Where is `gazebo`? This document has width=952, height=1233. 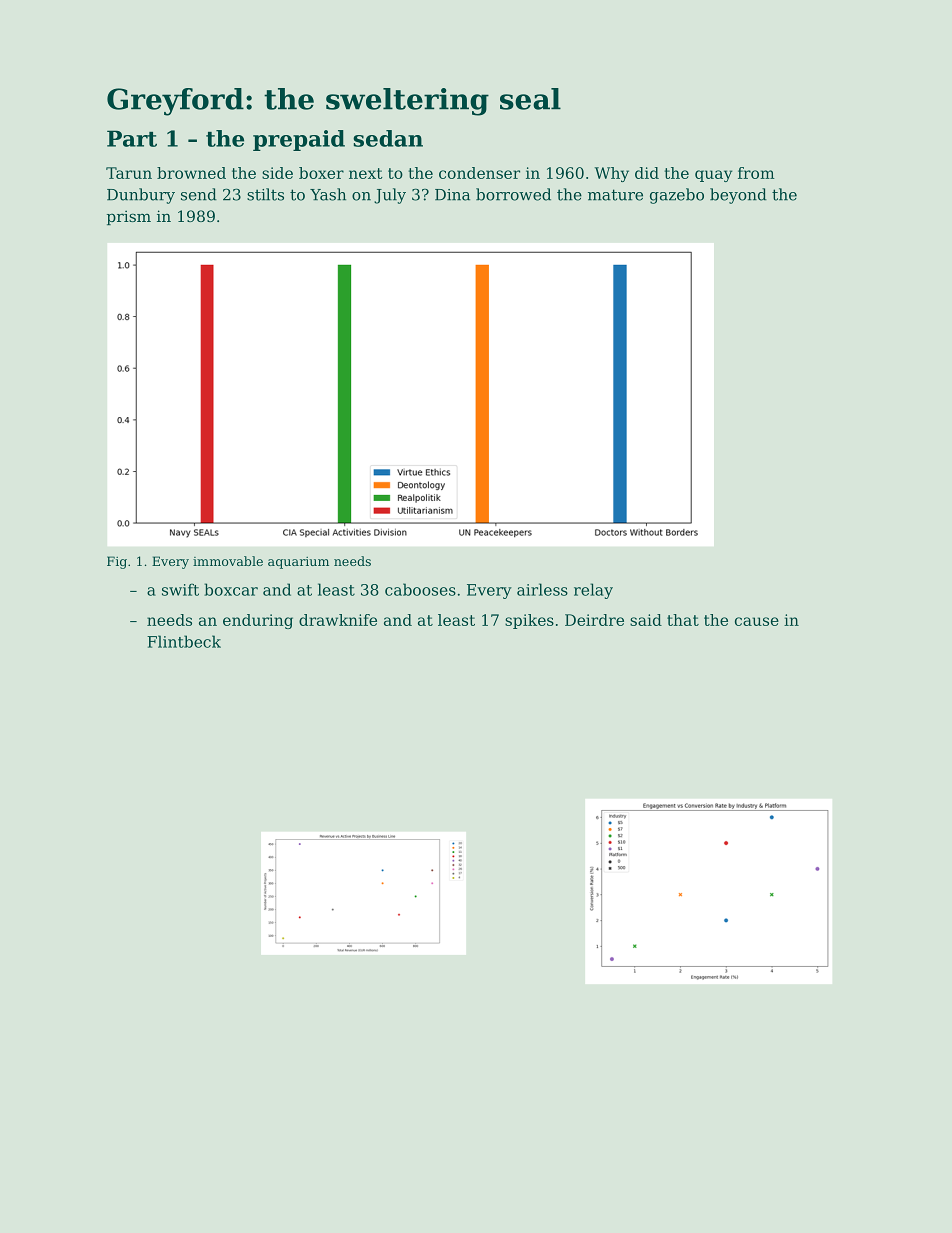
gazebo is located at coordinates (677, 196).
